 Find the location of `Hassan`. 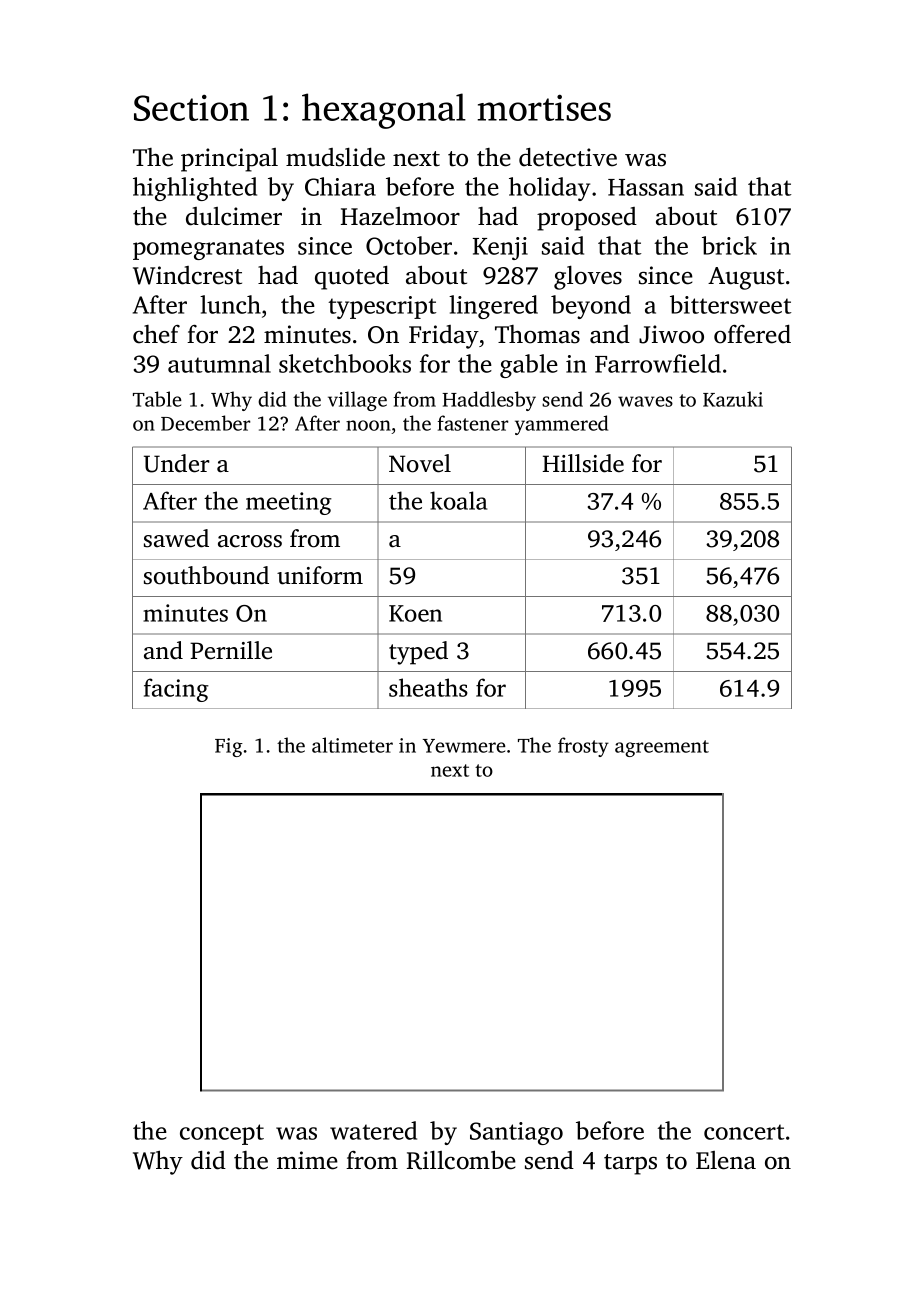

Hassan is located at coordinates (646, 187).
